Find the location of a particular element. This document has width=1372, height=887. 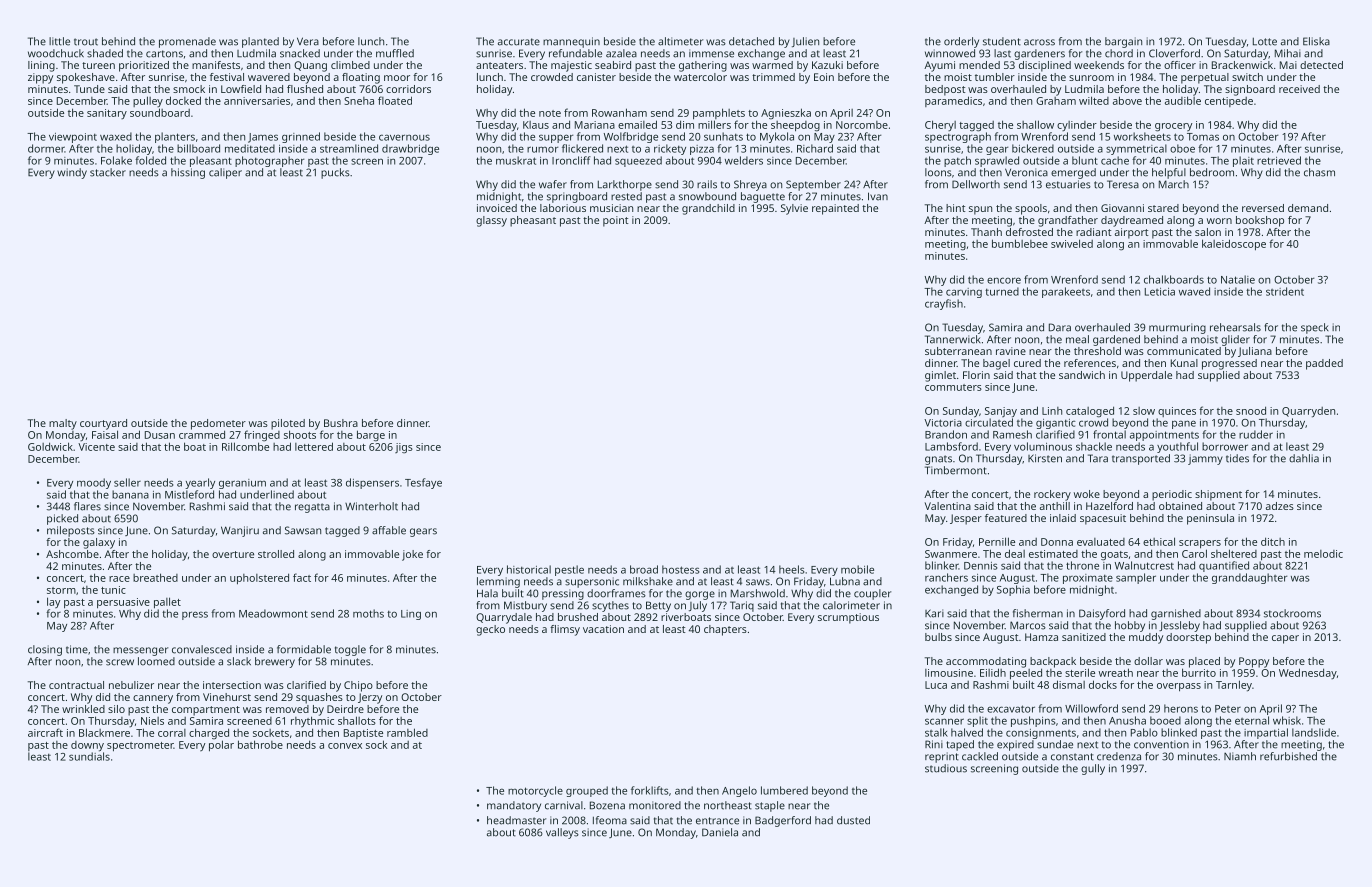

sunroom is located at coordinates (1091, 78).
